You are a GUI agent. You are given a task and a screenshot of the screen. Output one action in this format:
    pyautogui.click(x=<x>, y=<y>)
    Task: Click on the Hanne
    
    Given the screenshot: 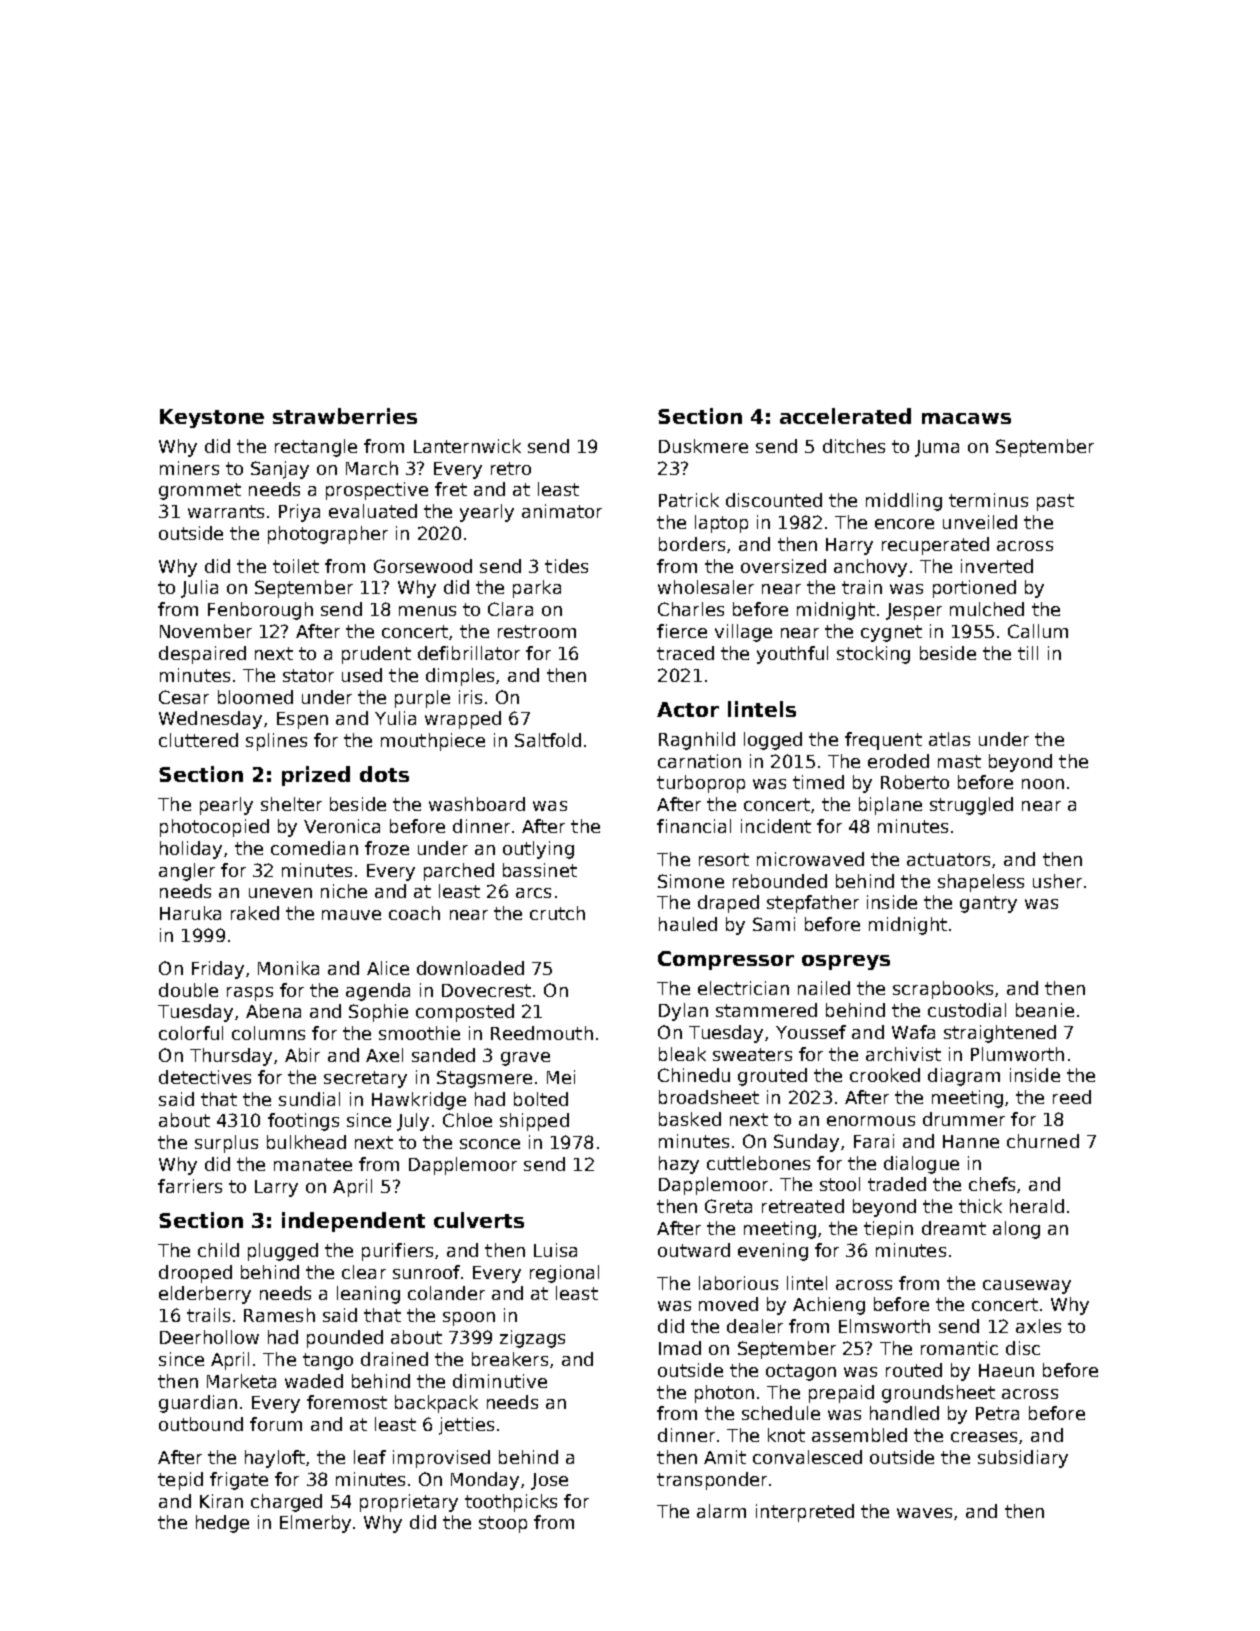 What is the action you would take?
    pyautogui.click(x=971, y=1141)
